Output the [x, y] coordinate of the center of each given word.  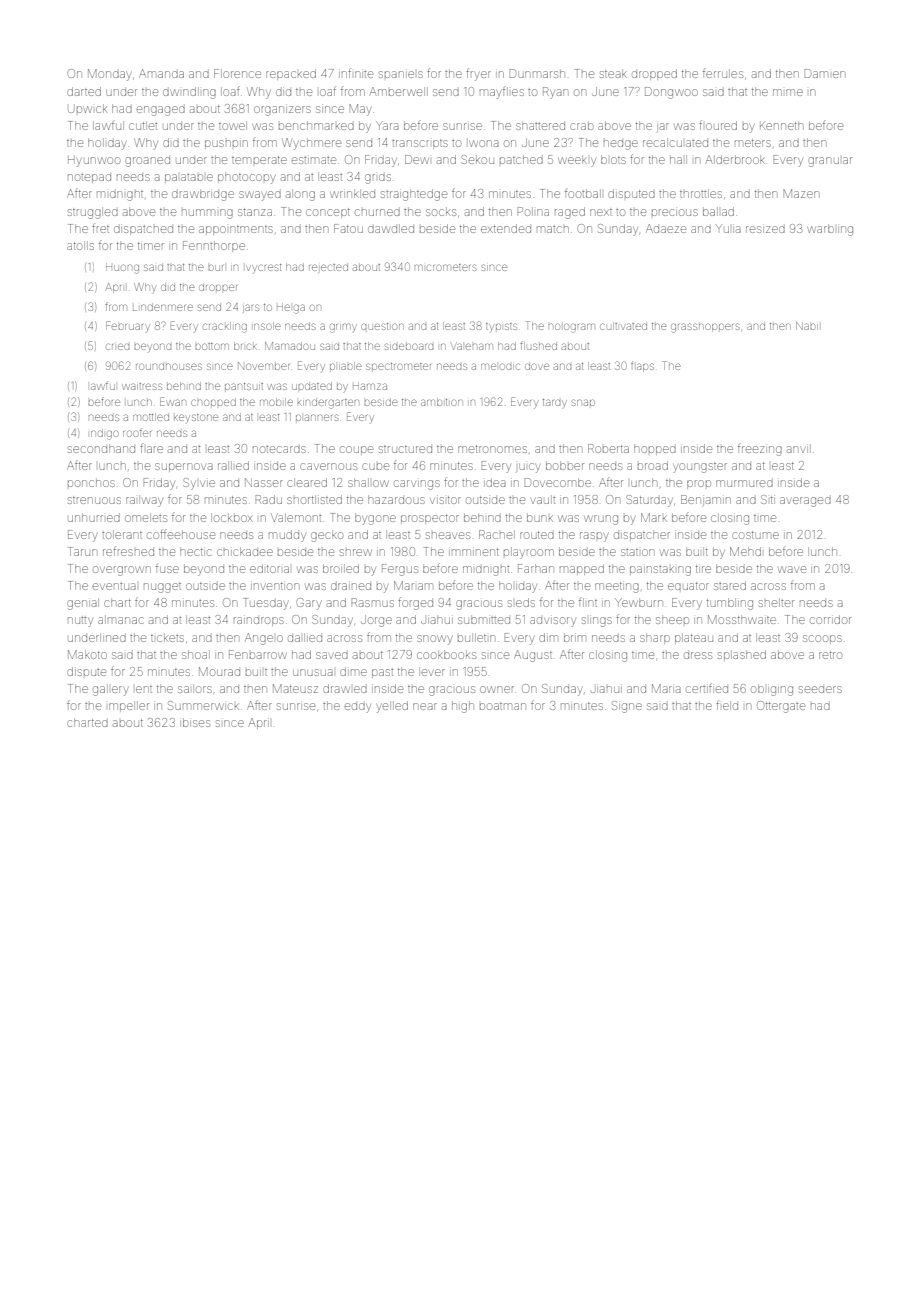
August [533, 656]
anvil [799, 448]
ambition [442, 402]
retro [830, 655]
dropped [654, 74]
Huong [122, 268]
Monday [109, 75]
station [637, 552]
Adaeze [666, 228]
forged [415, 603]
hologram [572, 328]
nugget [162, 588]
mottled [151, 417]
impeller [129, 706]
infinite [356, 73]
